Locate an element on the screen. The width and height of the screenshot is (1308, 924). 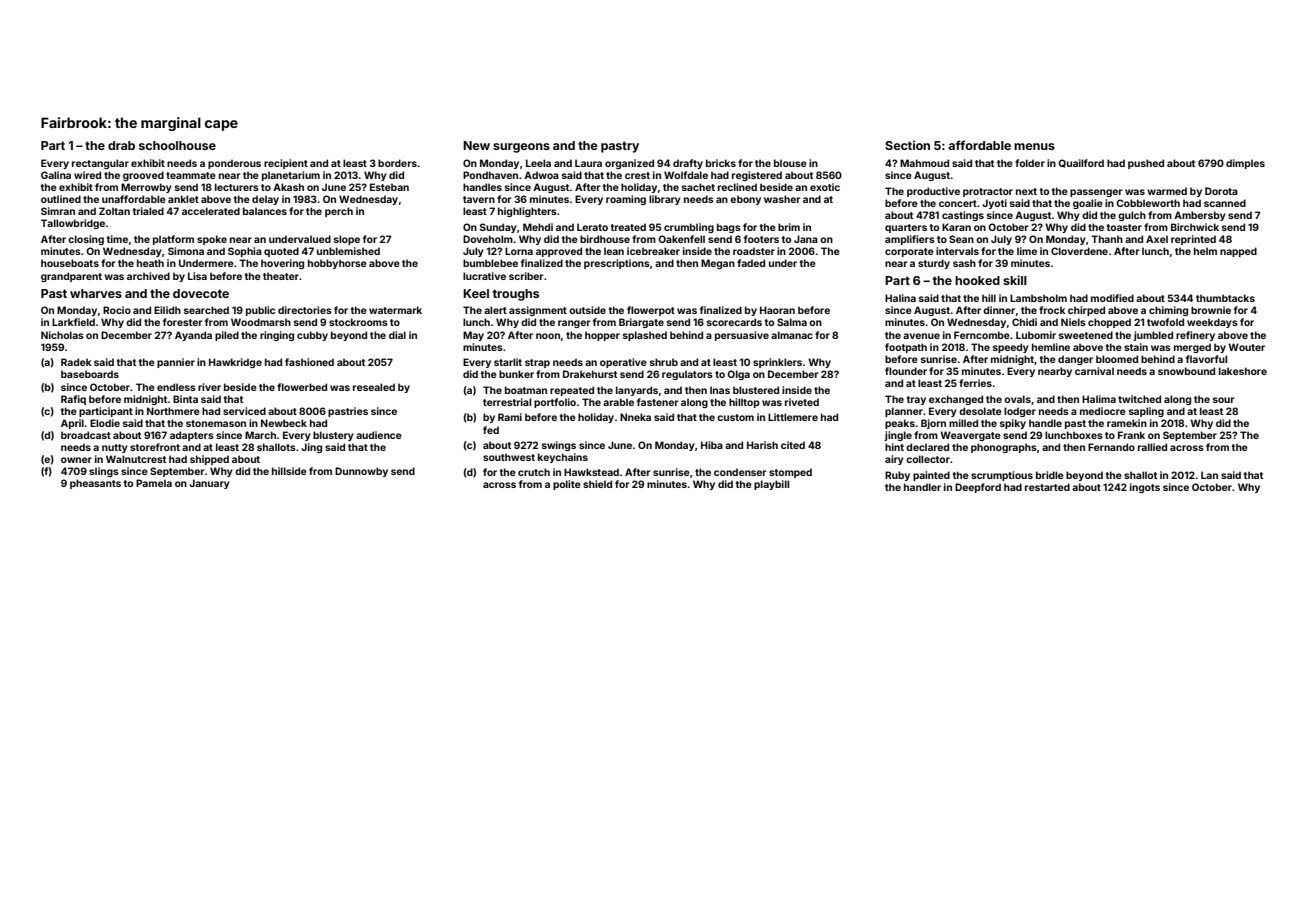
lime is located at coordinates (1027, 251).
